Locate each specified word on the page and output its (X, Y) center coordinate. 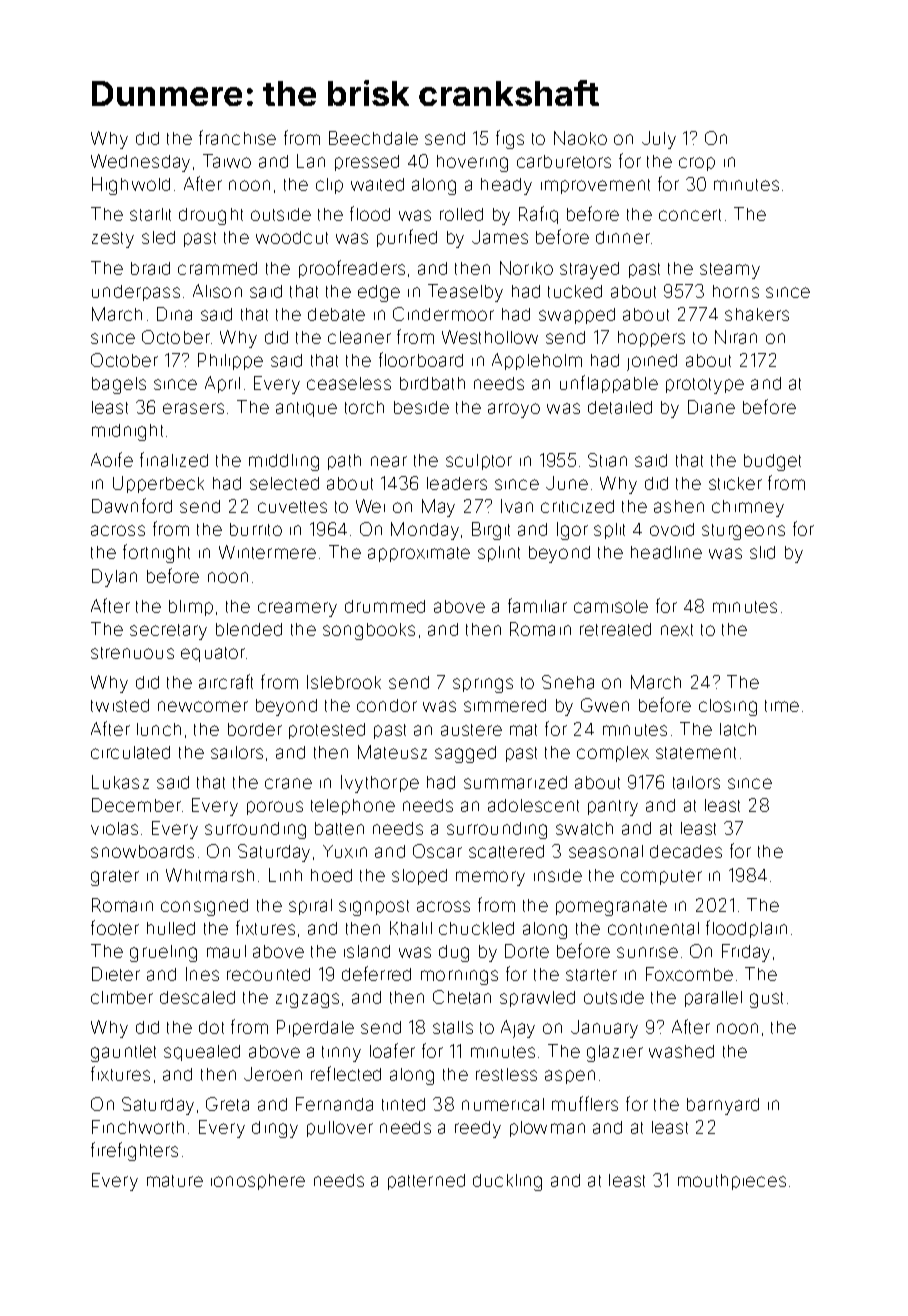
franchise (237, 137)
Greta (227, 1104)
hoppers (651, 339)
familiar (537, 605)
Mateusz (392, 752)
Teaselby (465, 293)
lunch (159, 729)
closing (728, 707)
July (659, 140)
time (782, 706)
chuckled (476, 928)
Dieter (116, 974)
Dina (174, 314)
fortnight (156, 553)
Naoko (580, 138)
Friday (746, 953)
